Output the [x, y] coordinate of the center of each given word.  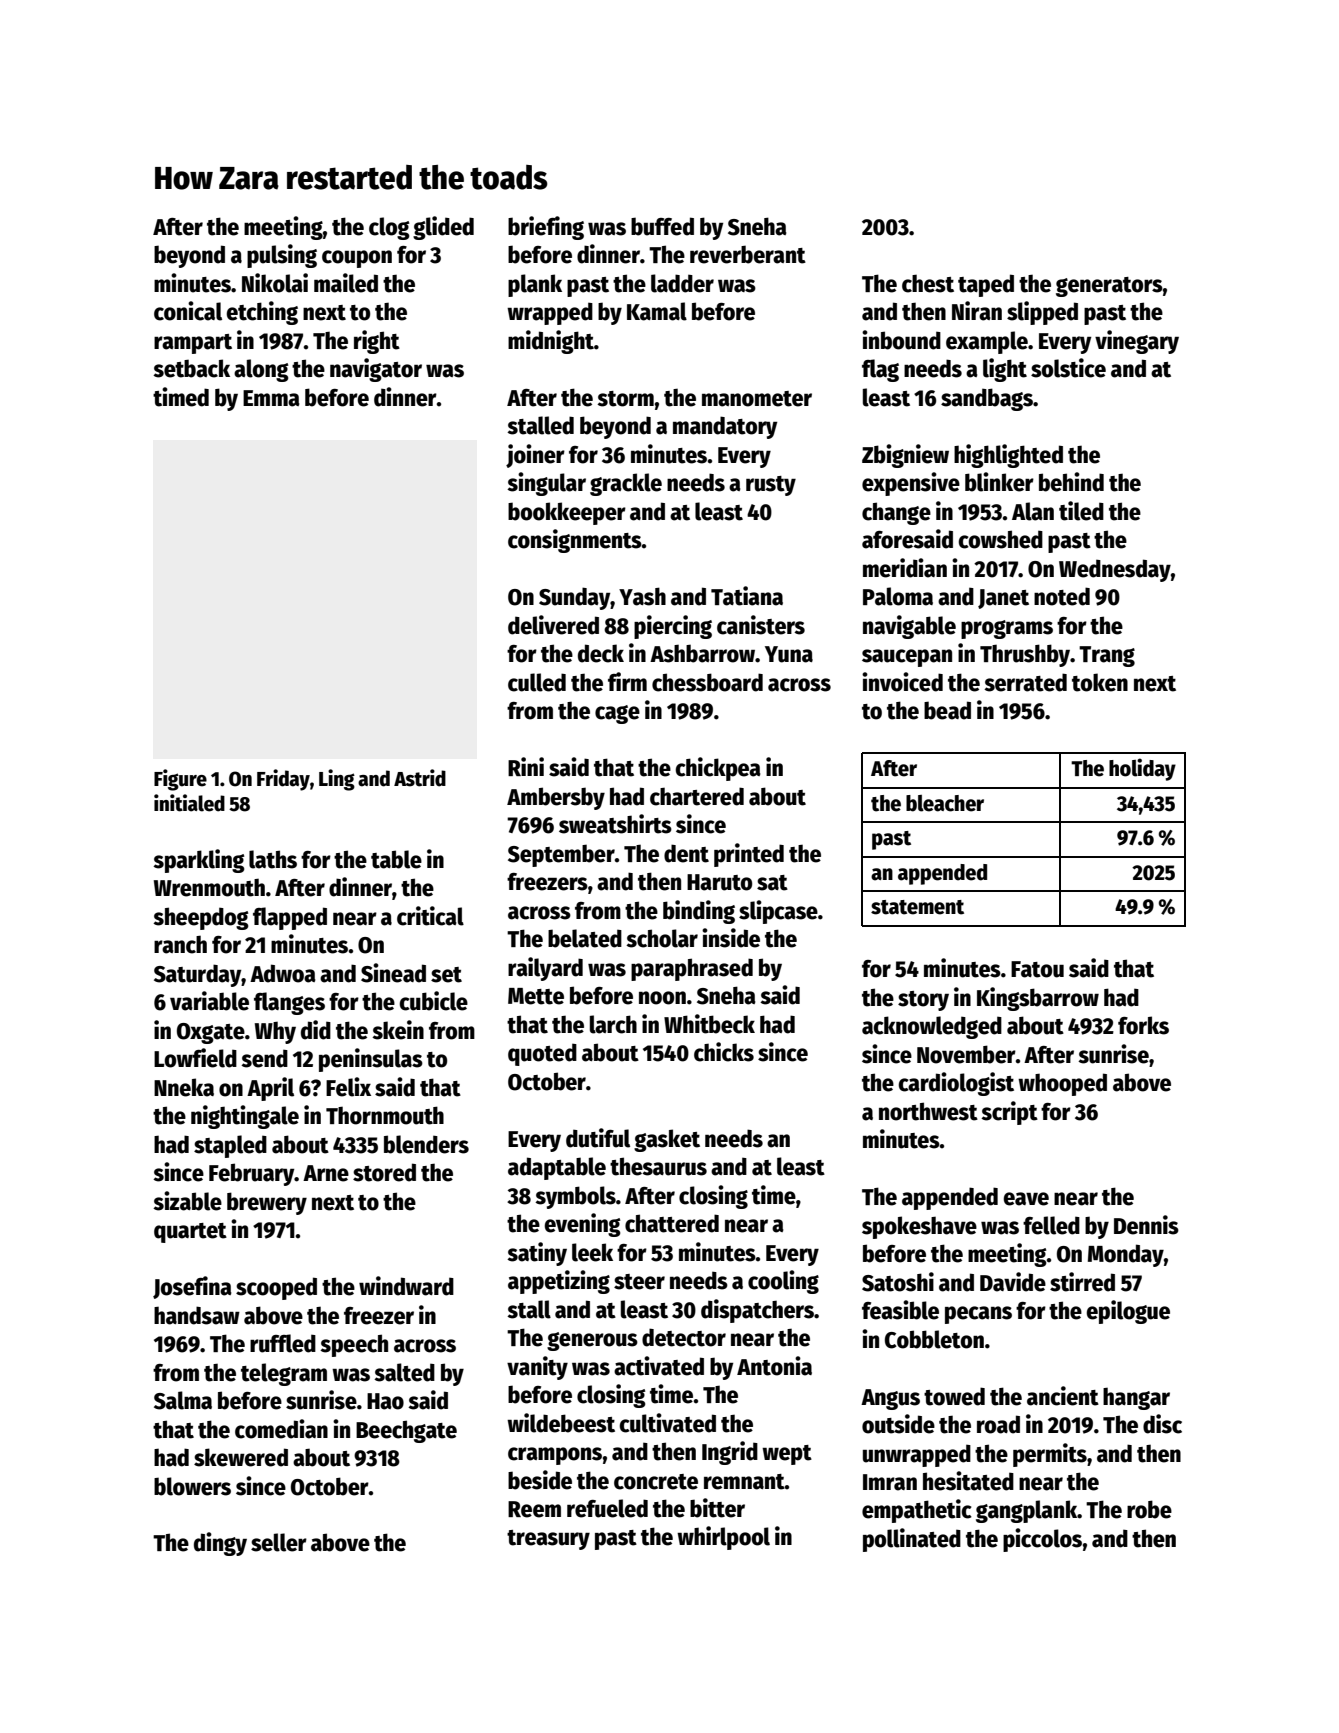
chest [928, 283]
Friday [283, 780]
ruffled [283, 1343]
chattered [672, 1223]
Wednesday [1115, 570]
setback [191, 368]
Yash [642, 596]
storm [625, 399]
